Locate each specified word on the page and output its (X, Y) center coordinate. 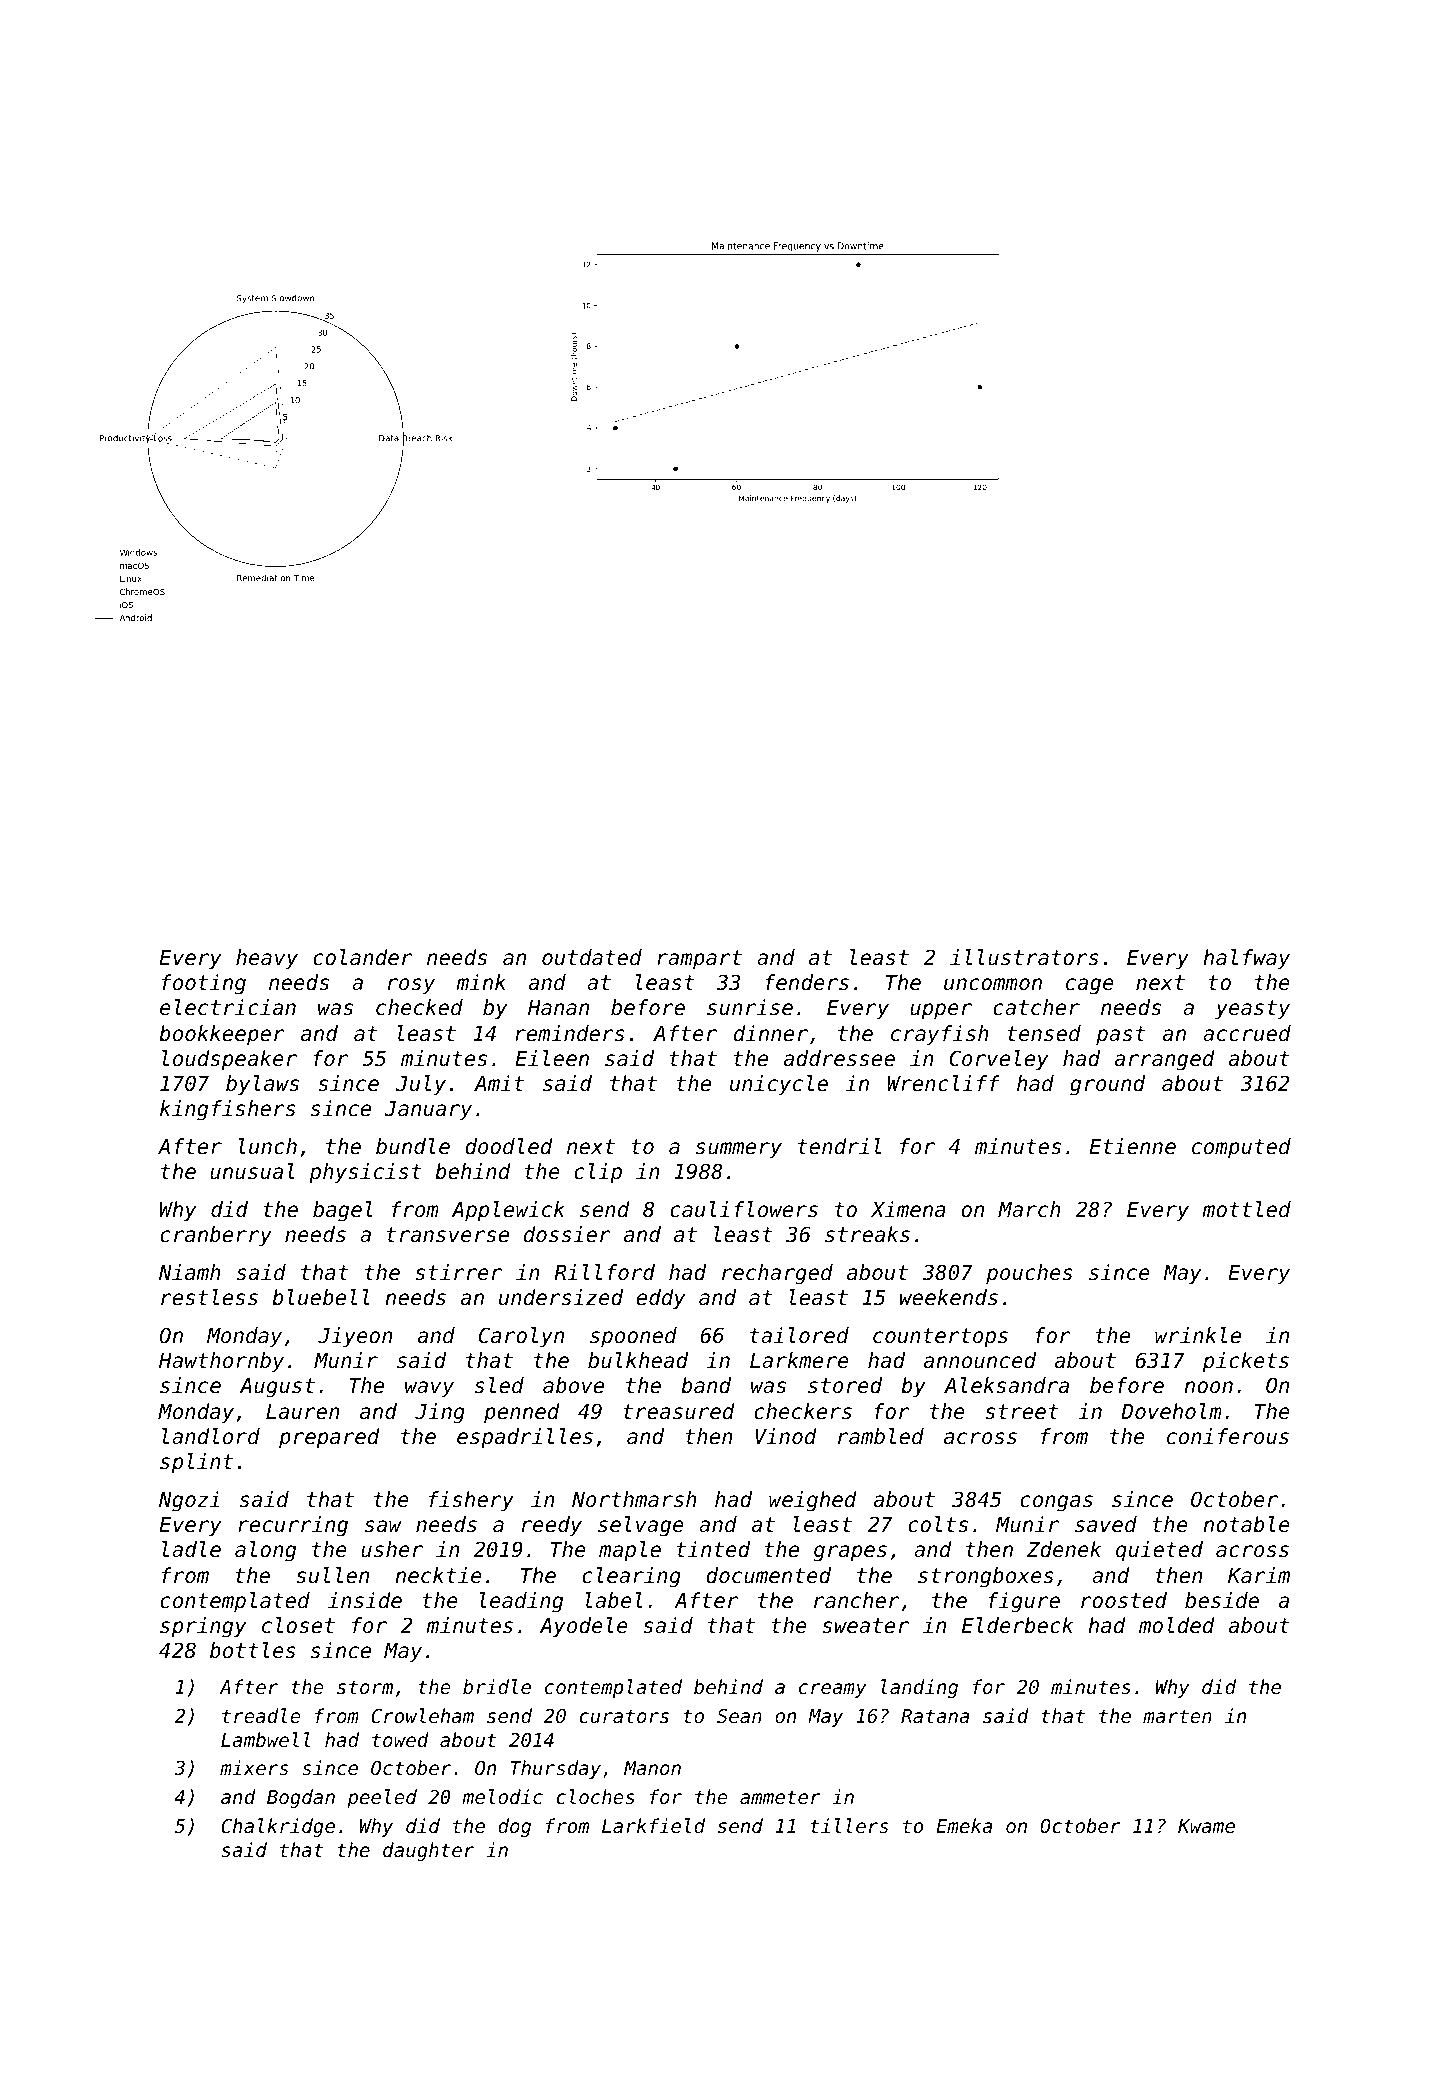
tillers (849, 1825)
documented (768, 1575)
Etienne (1132, 1146)
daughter (428, 1851)
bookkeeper (222, 1035)
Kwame (1206, 1826)
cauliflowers (744, 1209)
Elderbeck (1017, 1625)
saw (383, 1526)
